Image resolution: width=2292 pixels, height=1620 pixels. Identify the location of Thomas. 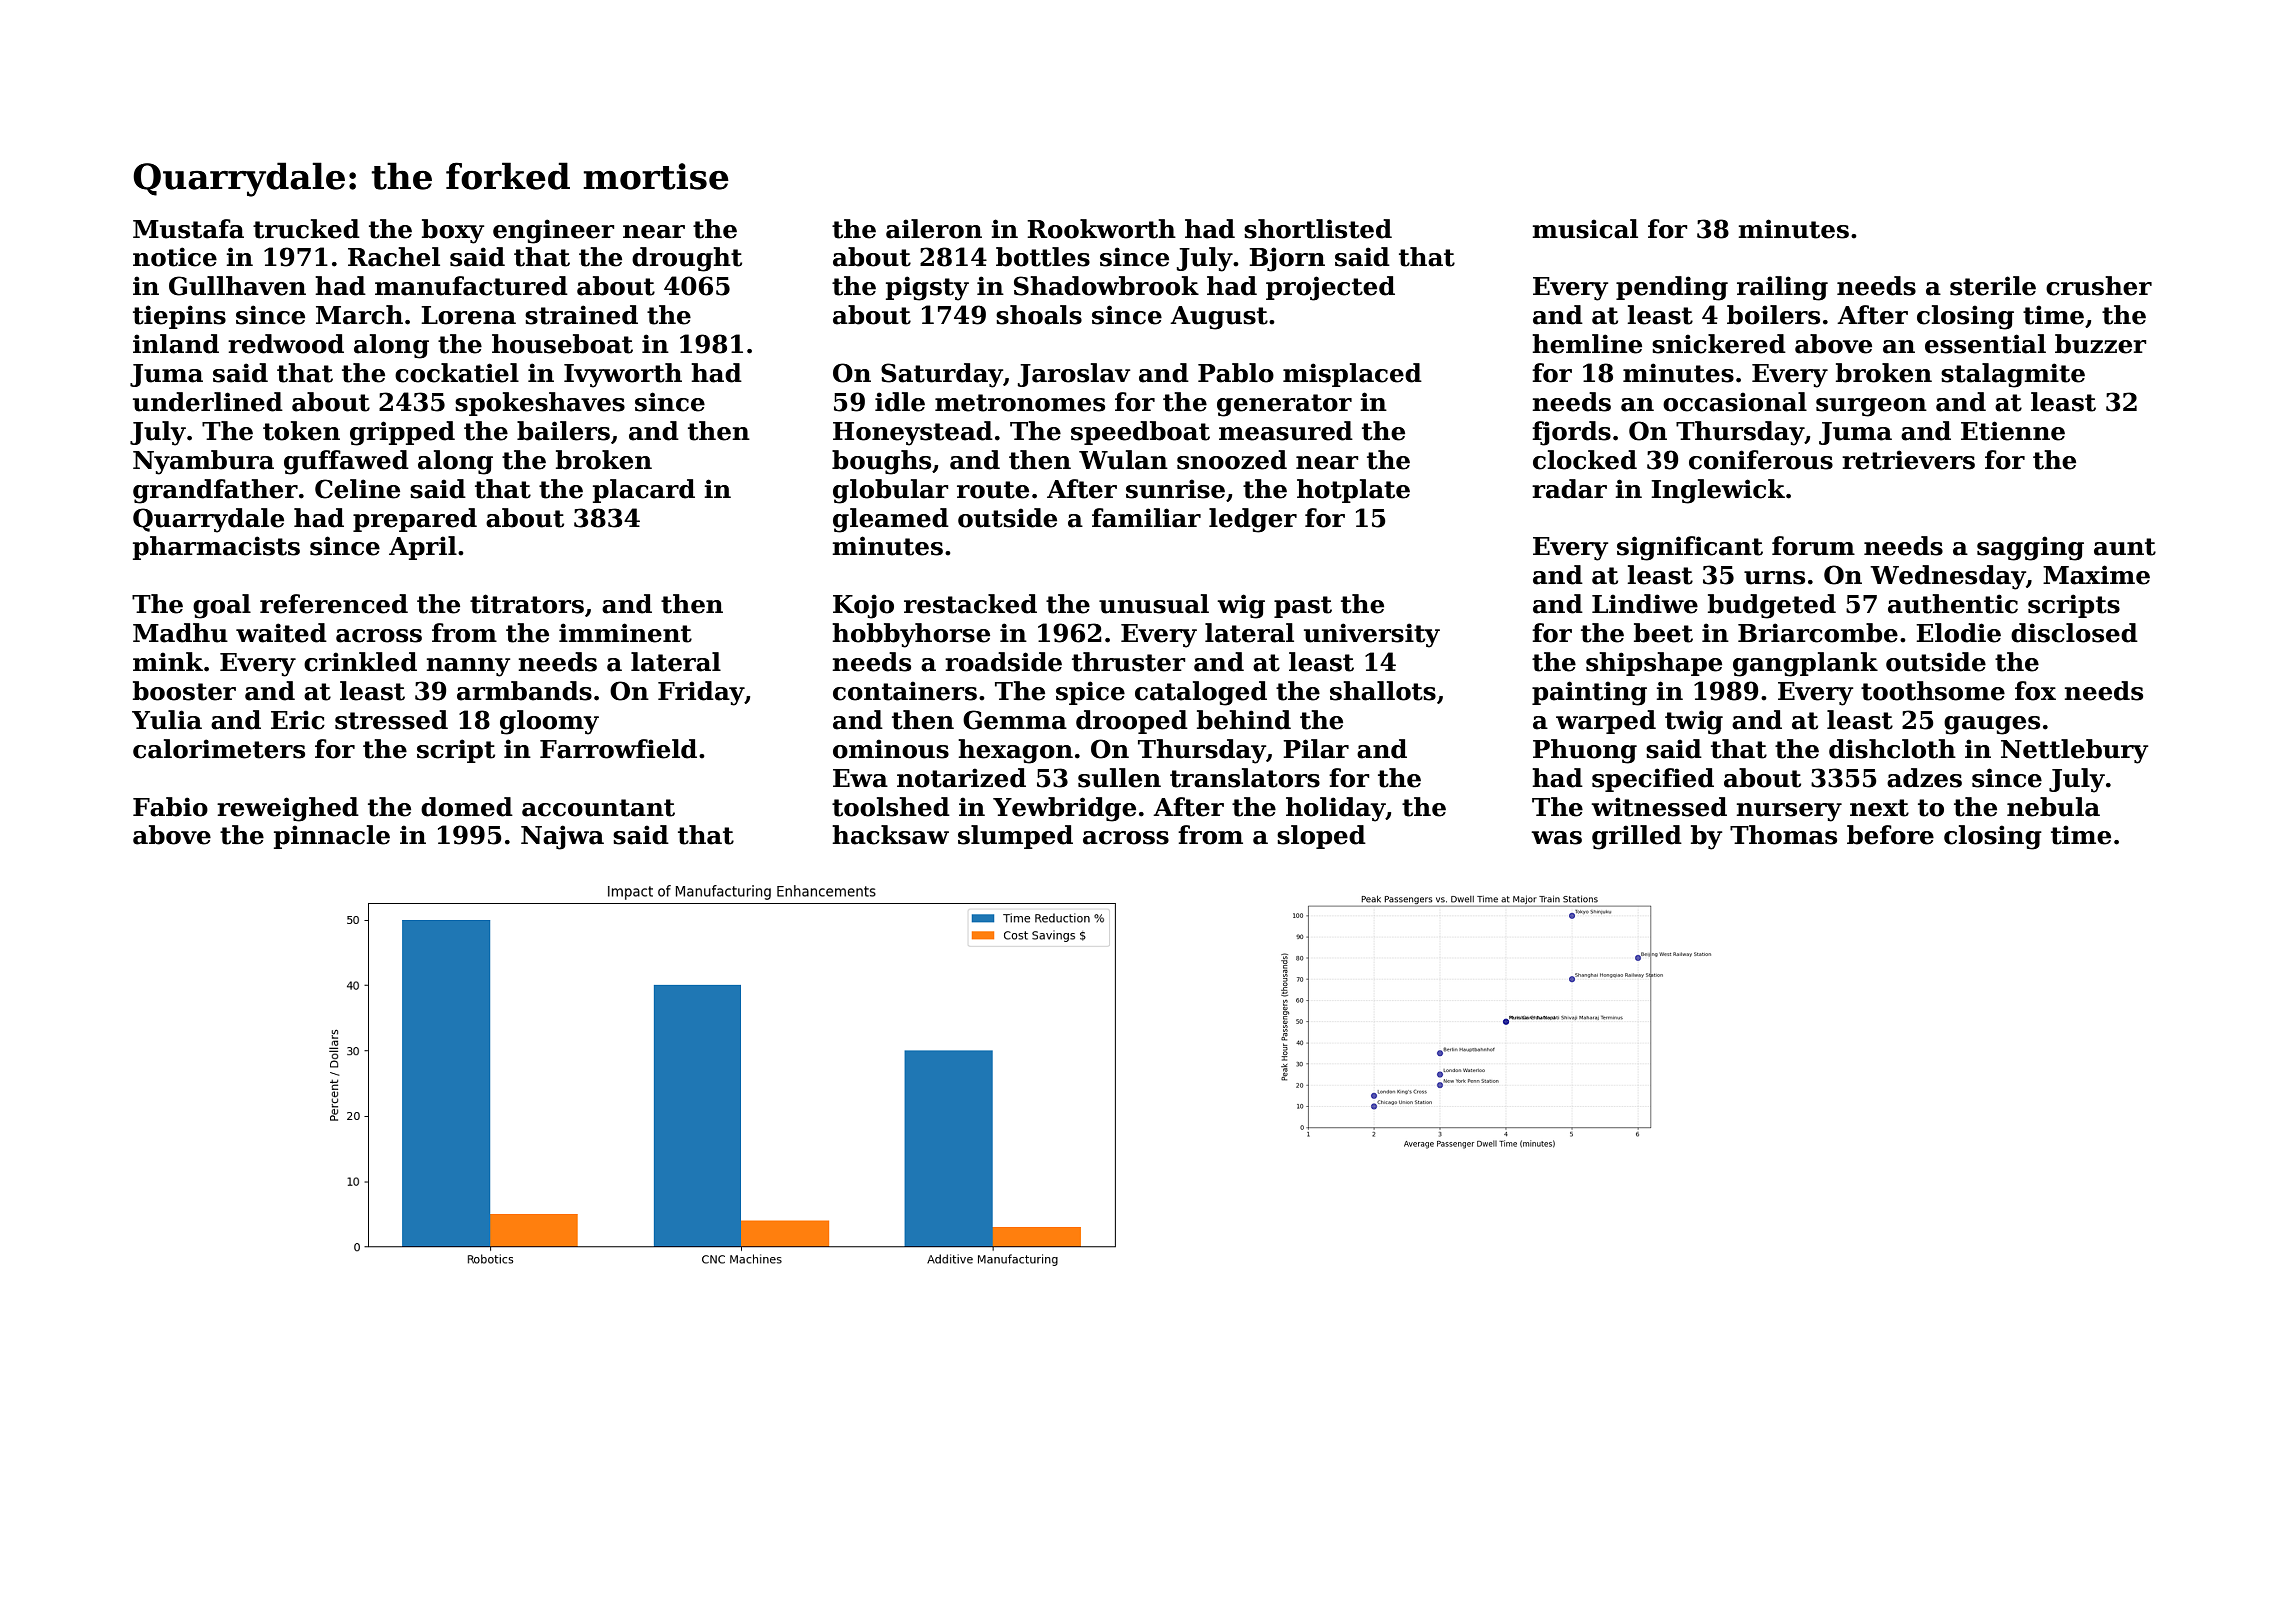
(1783, 835).
